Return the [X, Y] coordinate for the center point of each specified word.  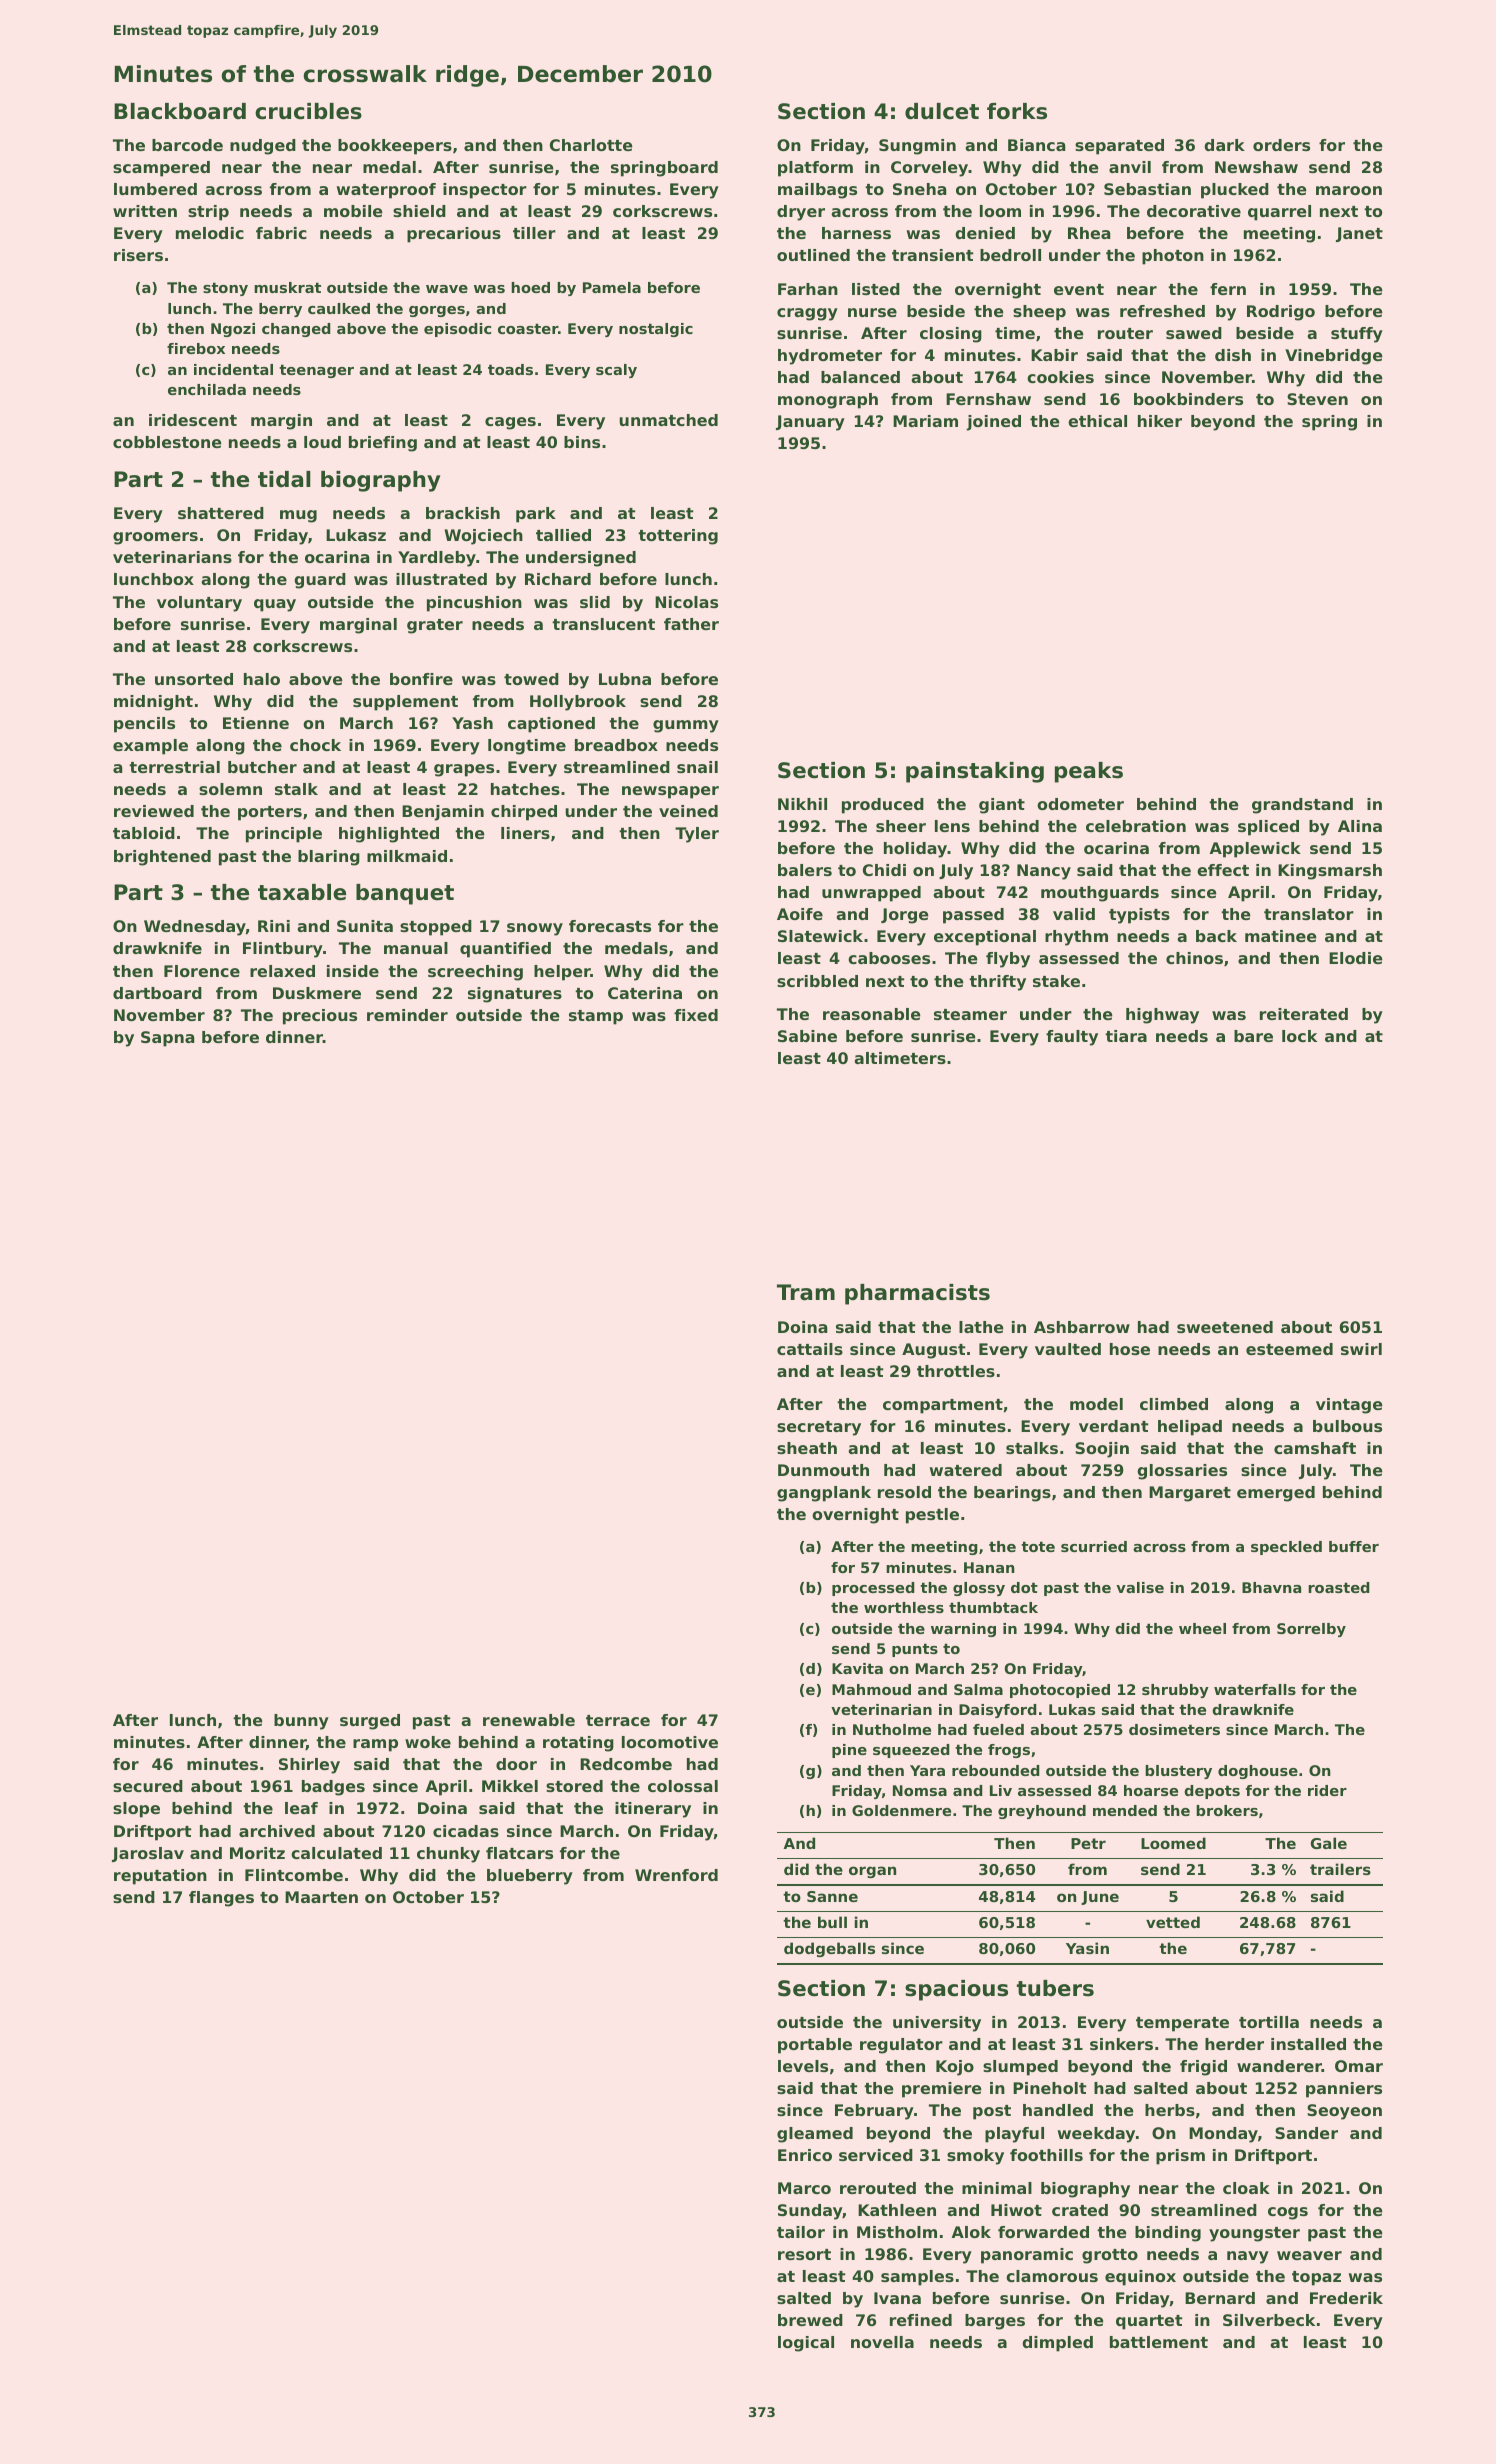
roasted [1339, 1587]
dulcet [942, 111]
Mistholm [897, 2232]
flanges [221, 1899]
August [933, 1351]
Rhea [1089, 233]
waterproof [386, 191]
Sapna [167, 1039]
